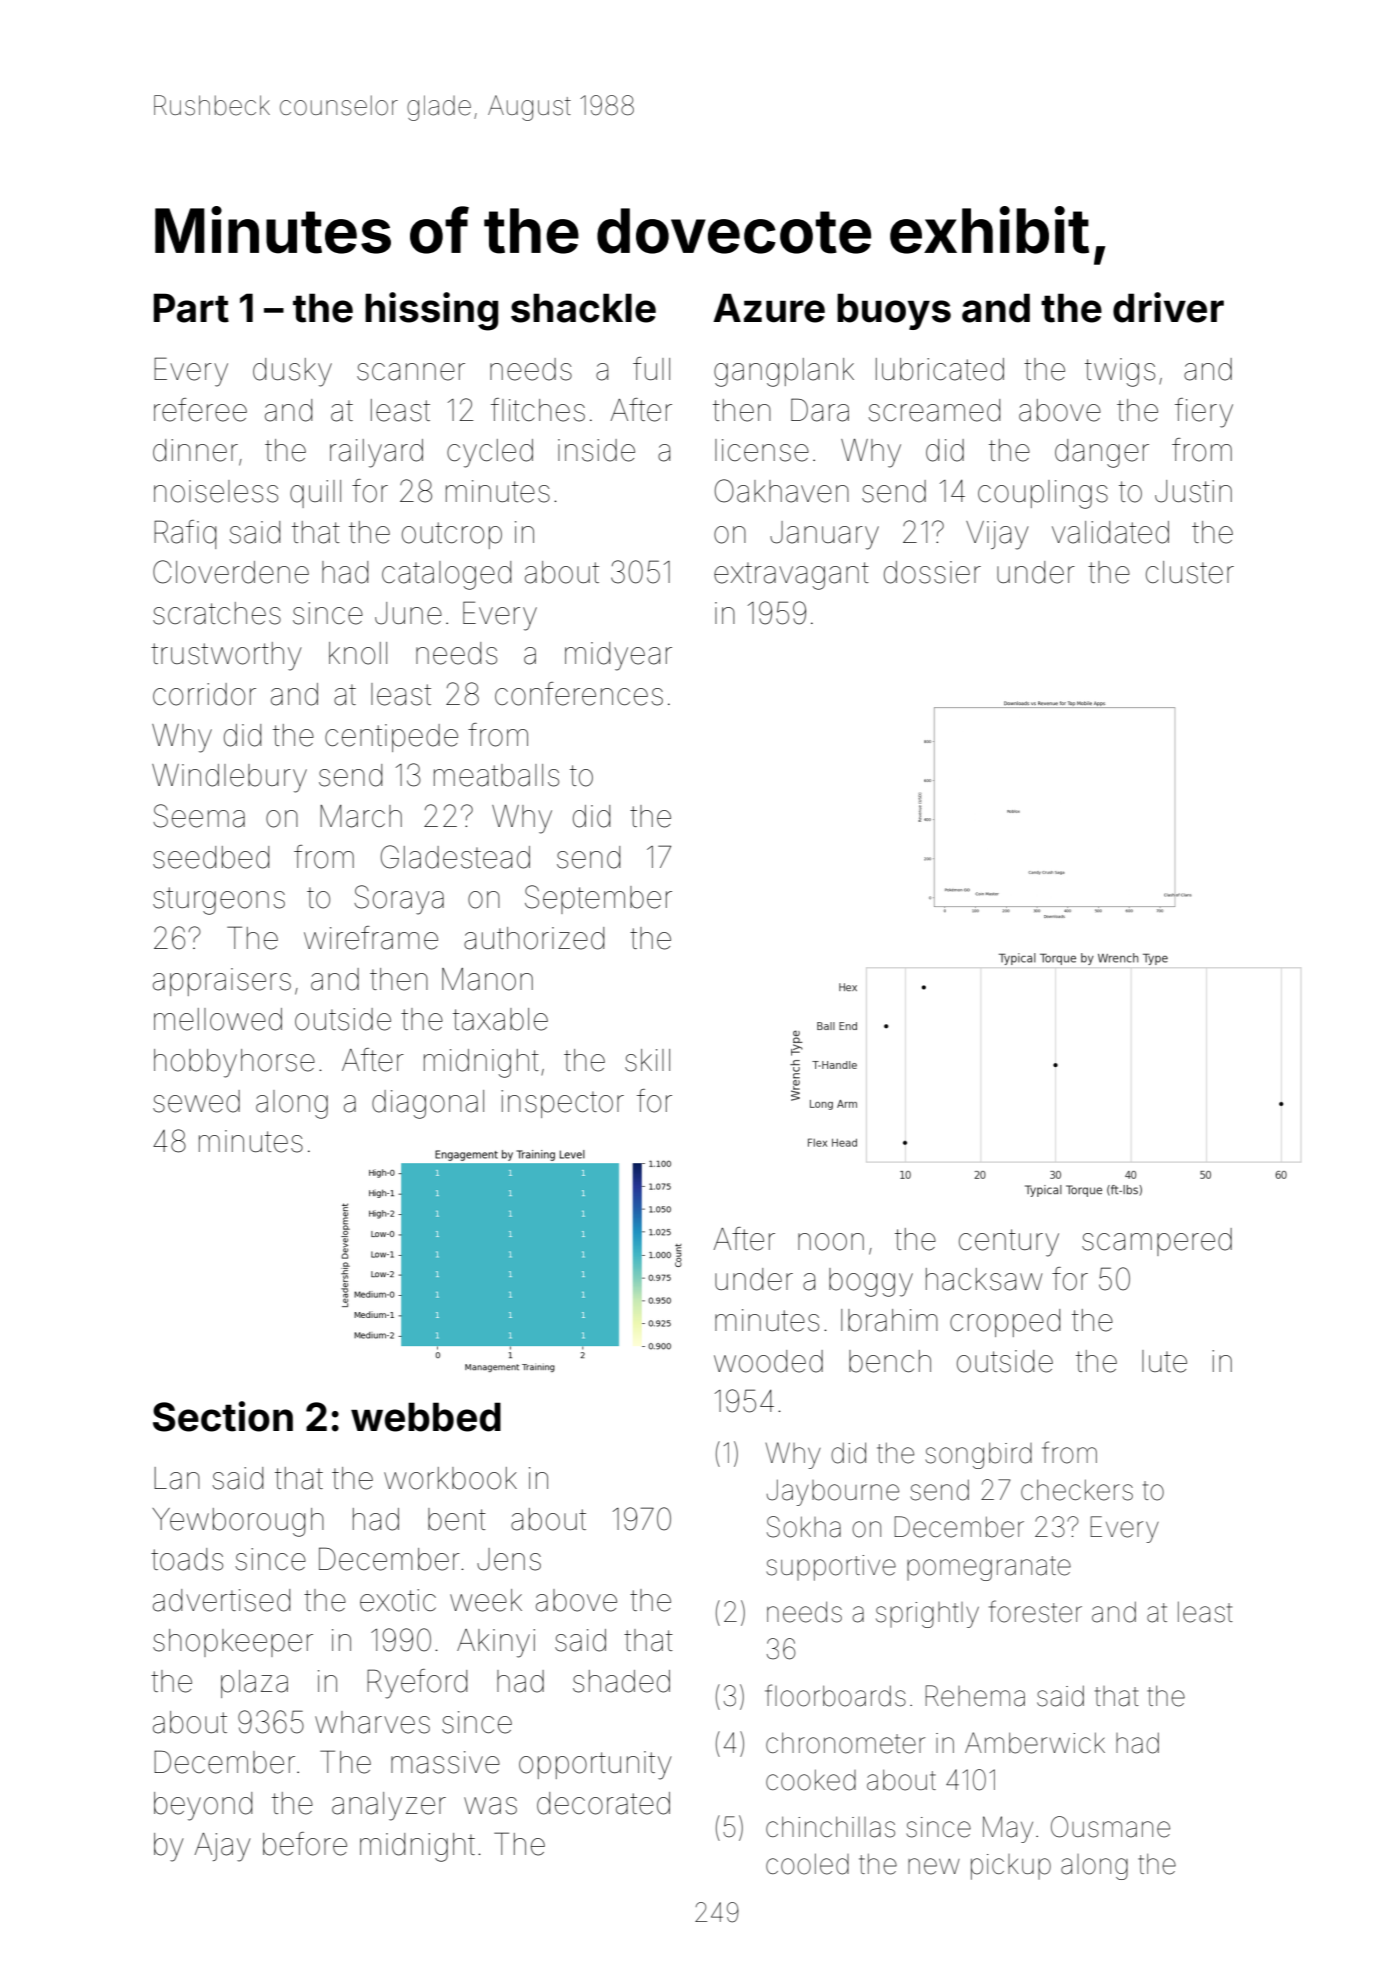  Describe the element at coordinates (782, 491) in the screenshot. I see `Oakhaven` at that location.
